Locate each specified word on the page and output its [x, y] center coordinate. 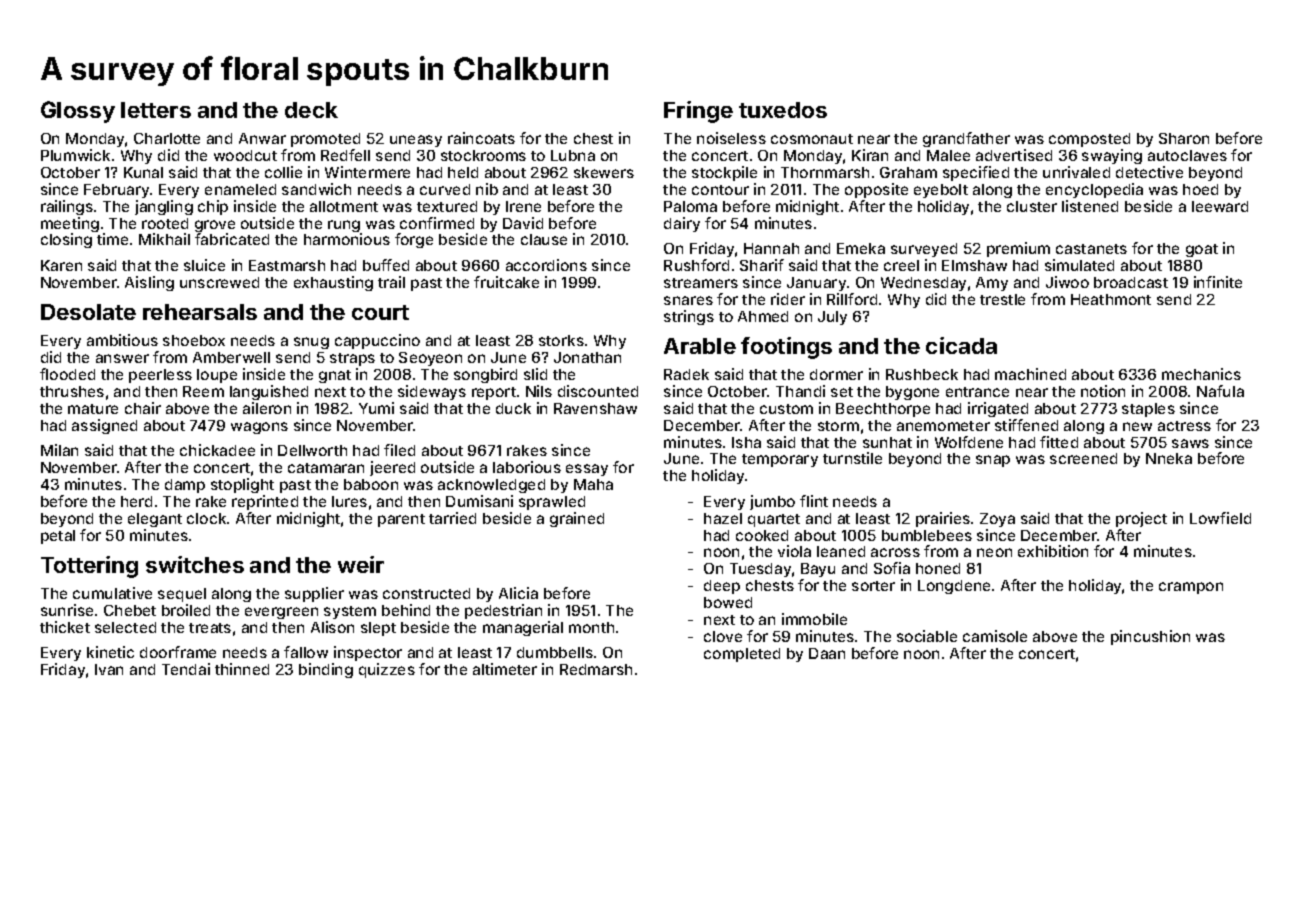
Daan [827, 653]
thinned [242, 669]
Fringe [698, 112]
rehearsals [200, 312]
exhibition [1053, 551]
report [494, 393]
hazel [723, 518]
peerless [160, 376]
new [1137, 426]
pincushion [1150, 637]
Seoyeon [430, 359]
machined [1030, 374]
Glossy [78, 112]
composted [1089, 140]
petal [58, 537]
